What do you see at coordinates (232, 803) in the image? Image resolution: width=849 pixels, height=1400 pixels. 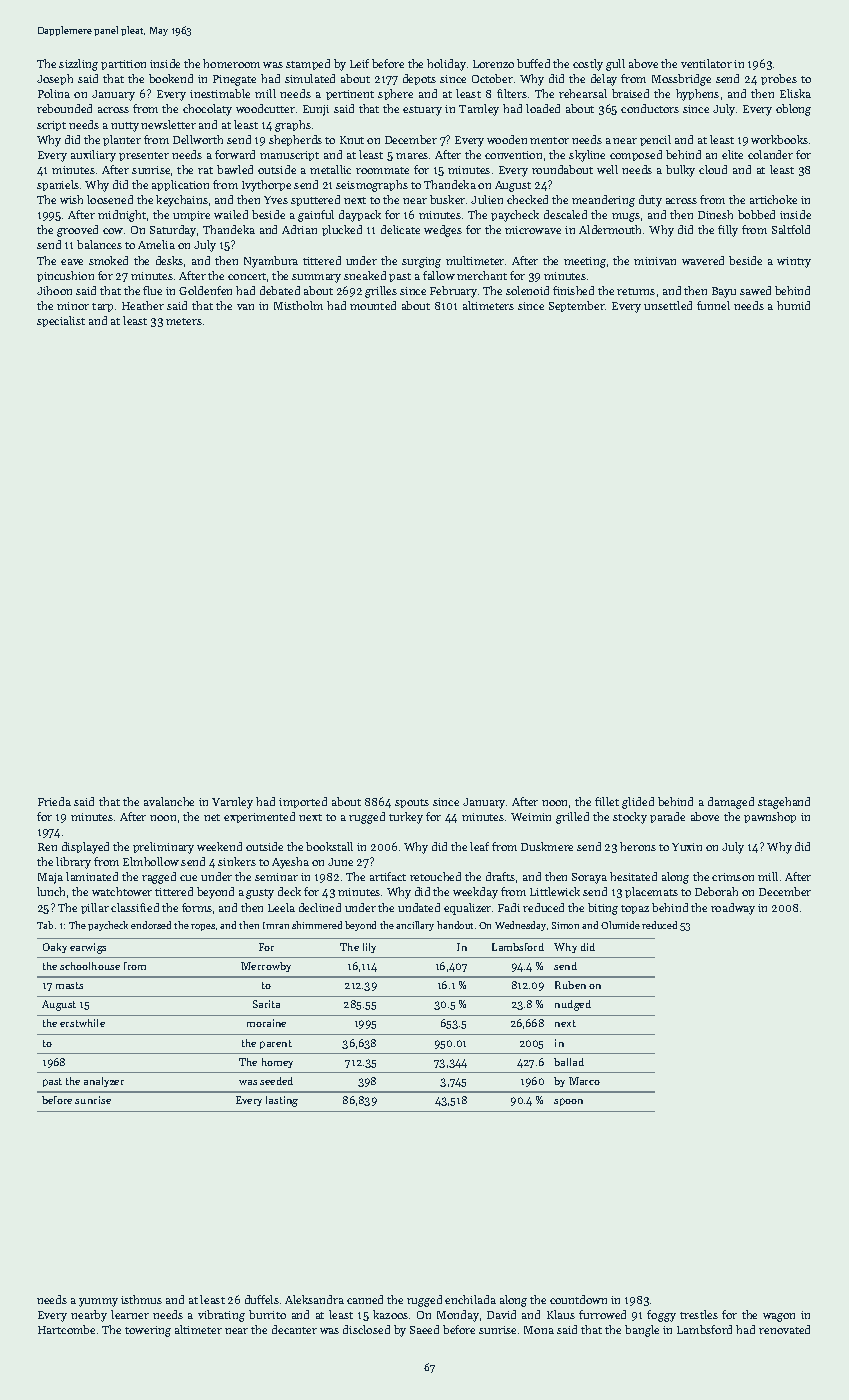 I see `Varnley` at bounding box center [232, 803].
